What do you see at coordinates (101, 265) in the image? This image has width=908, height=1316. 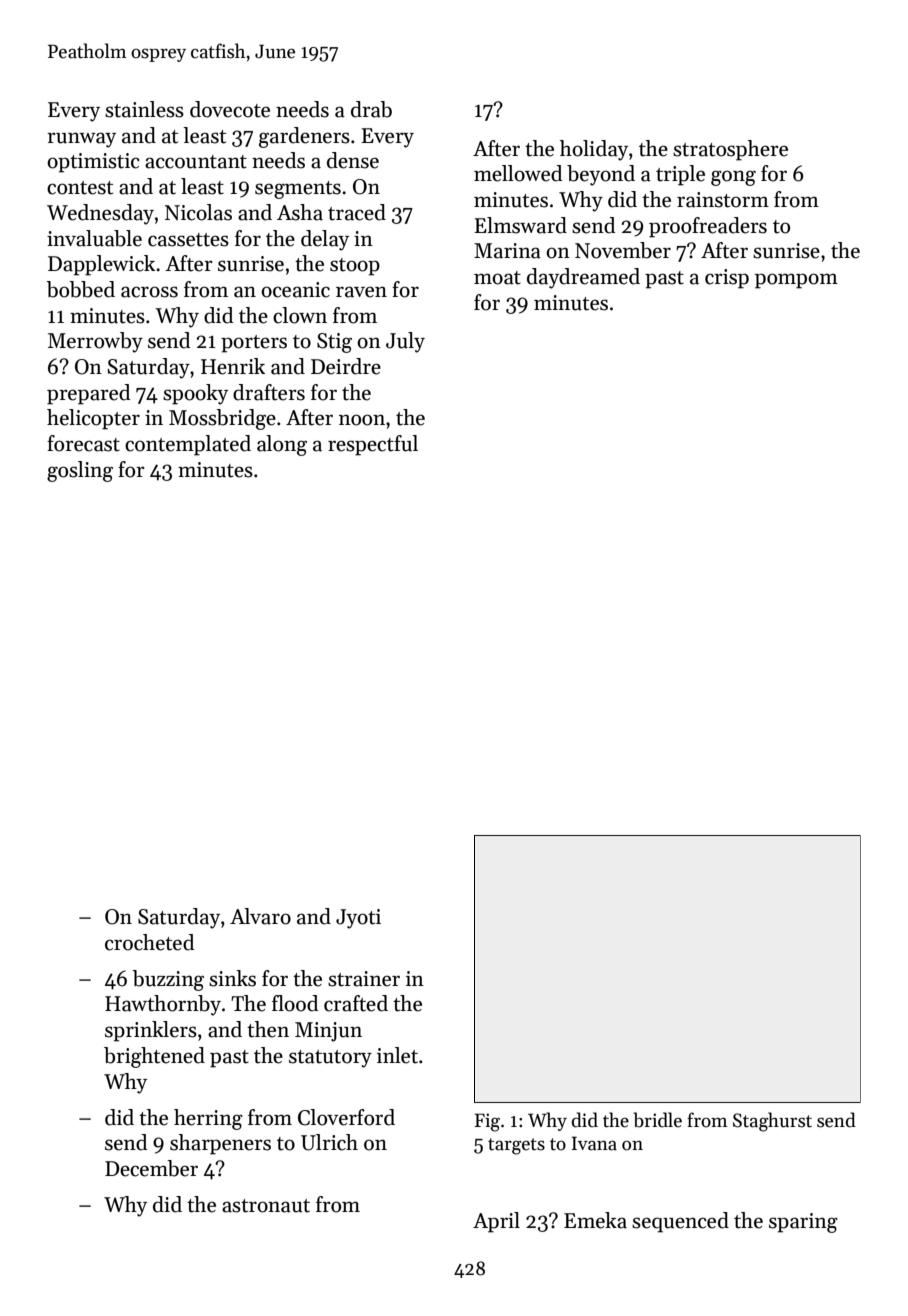 I see `Dapplewick` at bounding box center [101, 265].
